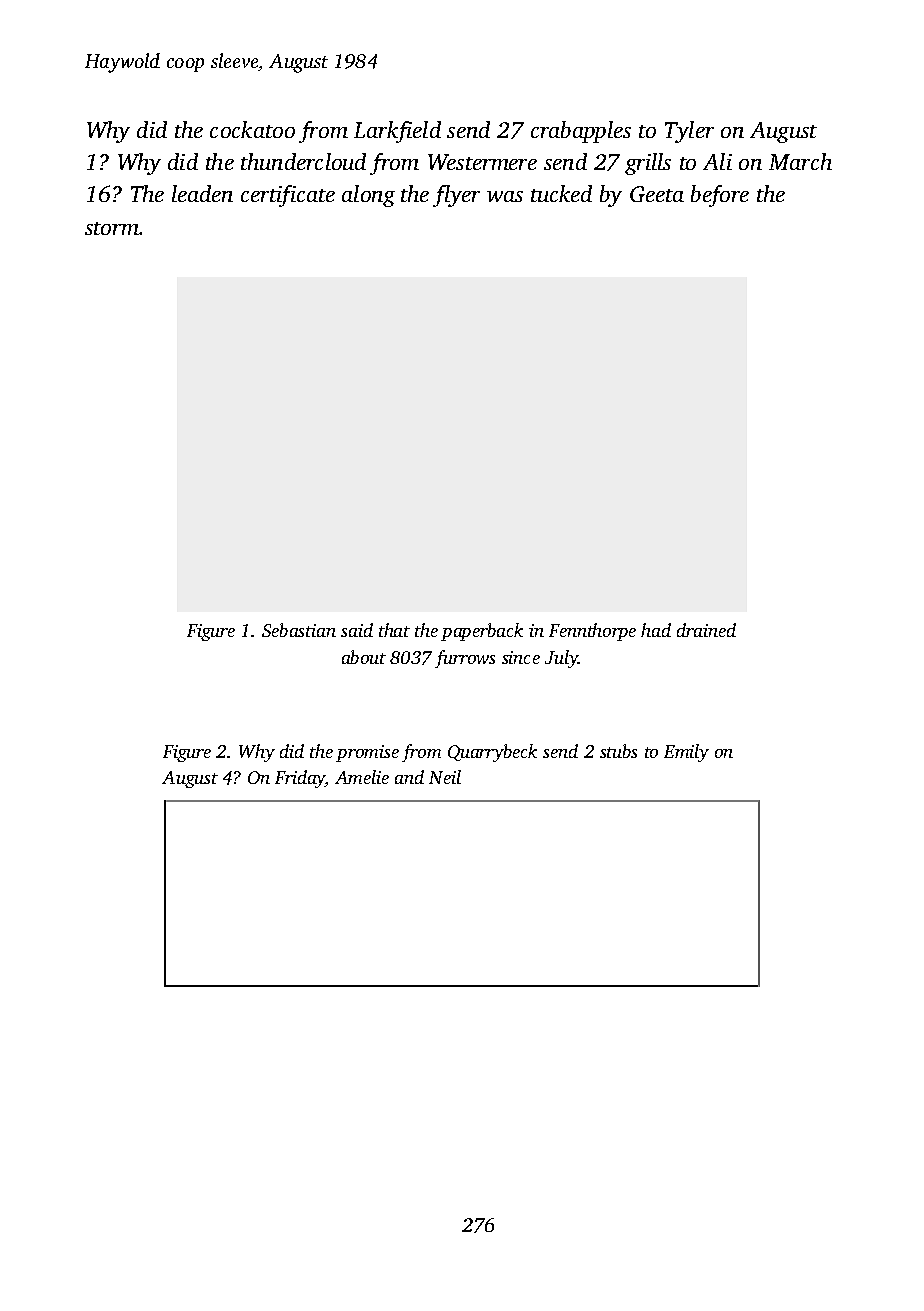 This page has width=924, height=1311. I want to click on before, so click(720, 196).
